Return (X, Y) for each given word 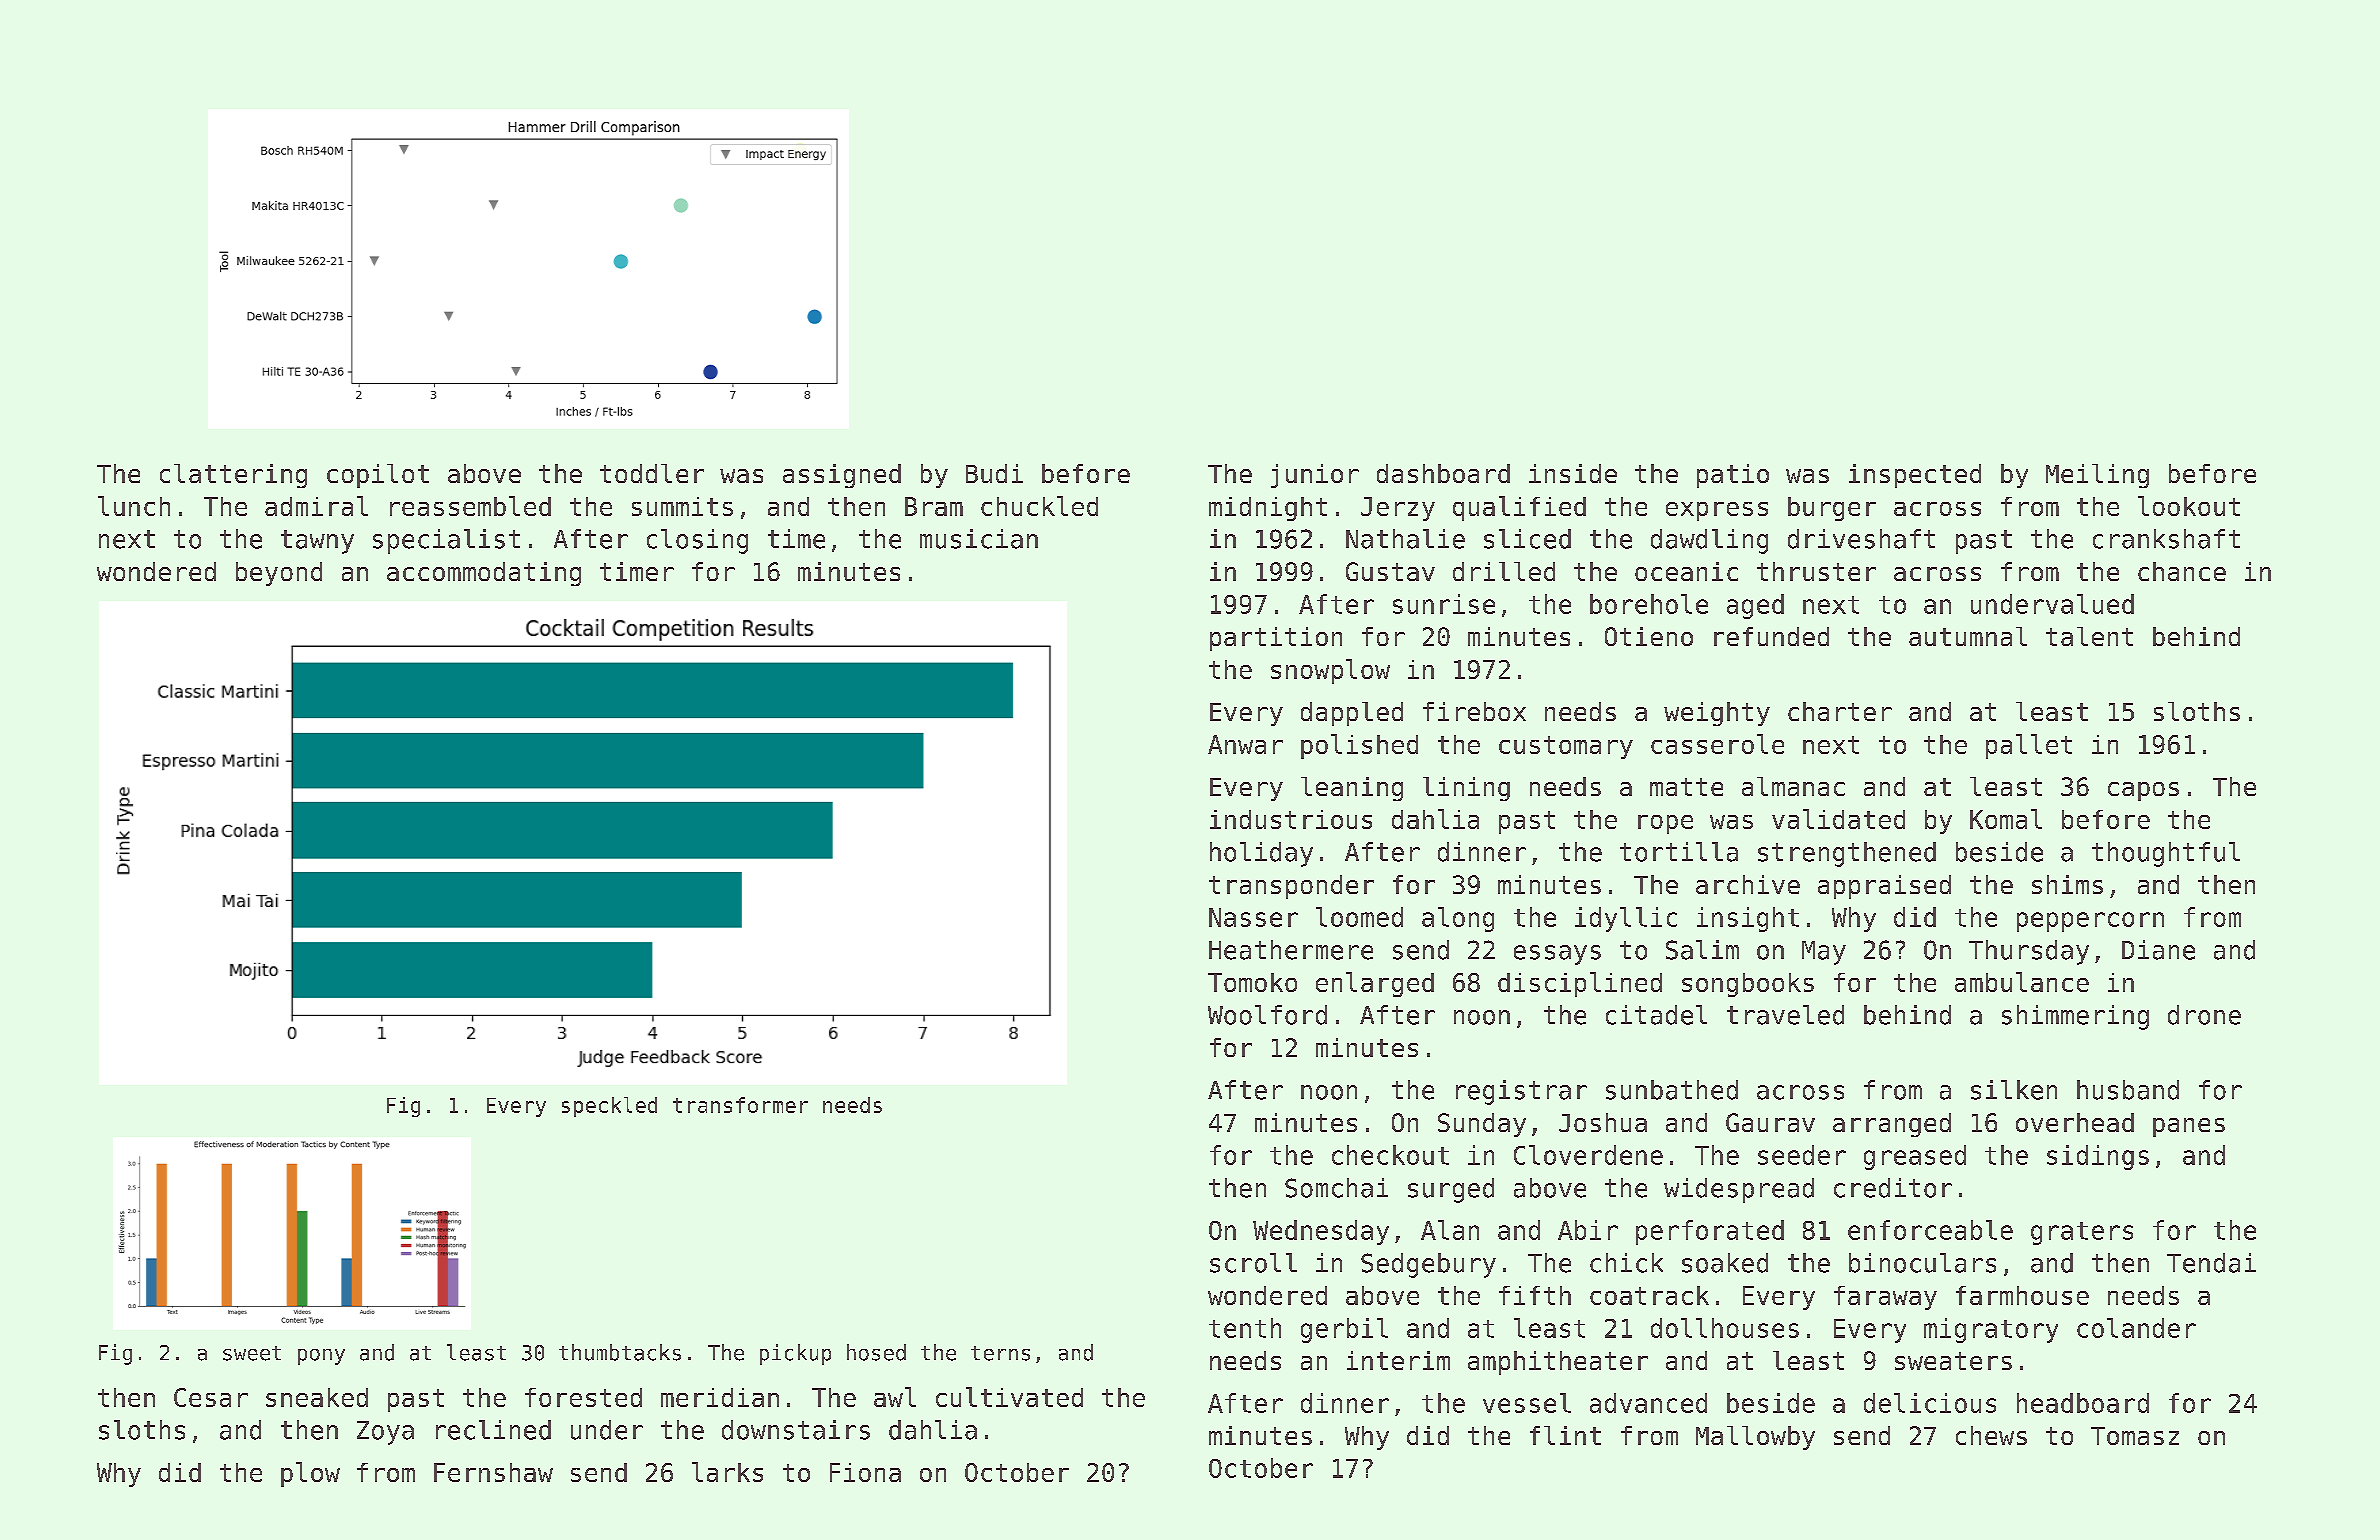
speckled (609, 1107)
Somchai (1336, 1188)
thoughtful (2166, 854)
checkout (1390, 1155)
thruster (1816, 571)
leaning (1352, 789)
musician (979, 539)
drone (2204, 1015)
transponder (1291, 887)
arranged (1892, 1125)
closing (697, 541)
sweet (252, 1353)
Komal (2006, 819)
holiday (1261, 854)
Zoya (385, 1433)
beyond (279, 574)
